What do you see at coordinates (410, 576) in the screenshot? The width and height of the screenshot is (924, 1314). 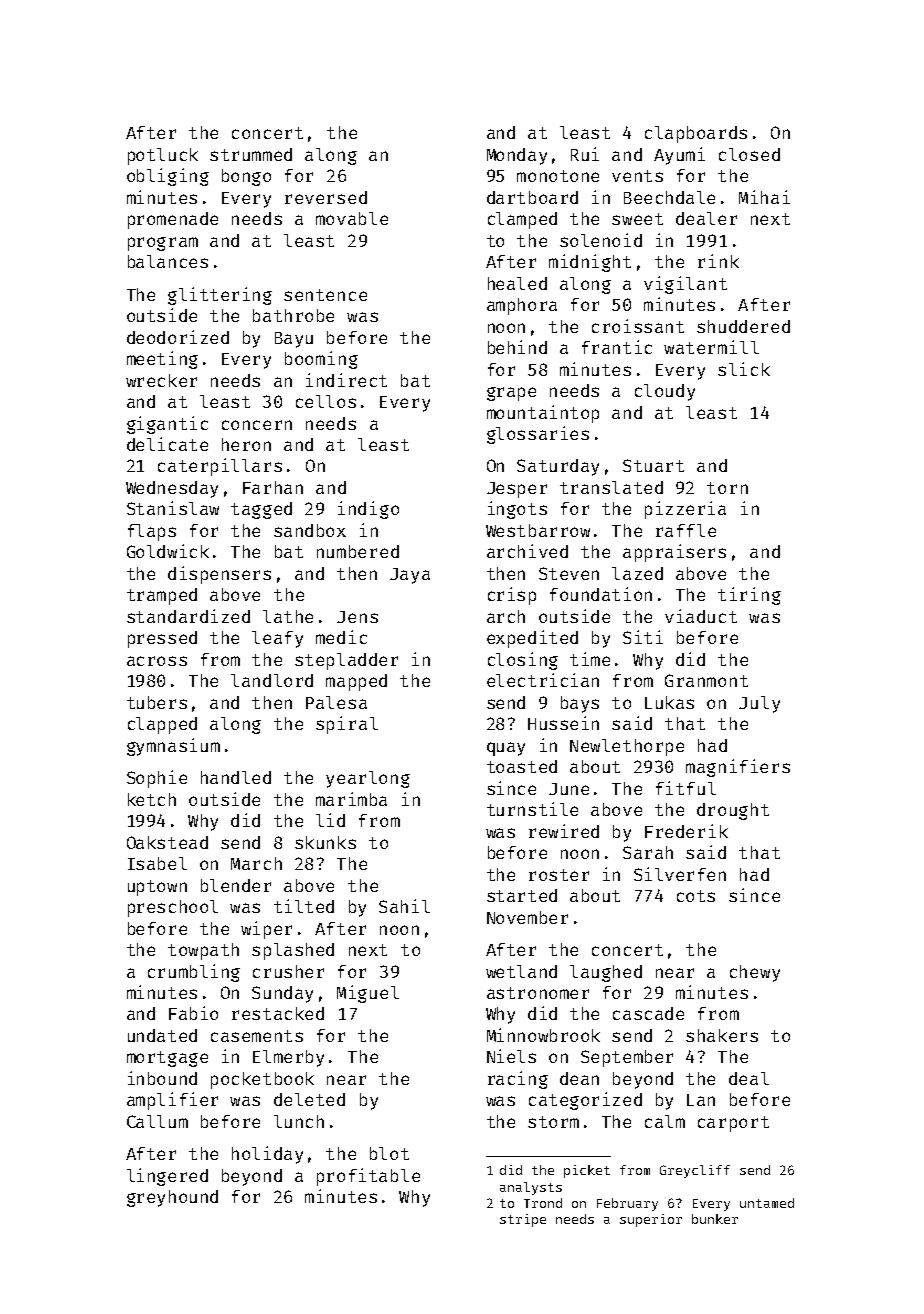 I see `Jaya` at bounding box center [410, 576].
